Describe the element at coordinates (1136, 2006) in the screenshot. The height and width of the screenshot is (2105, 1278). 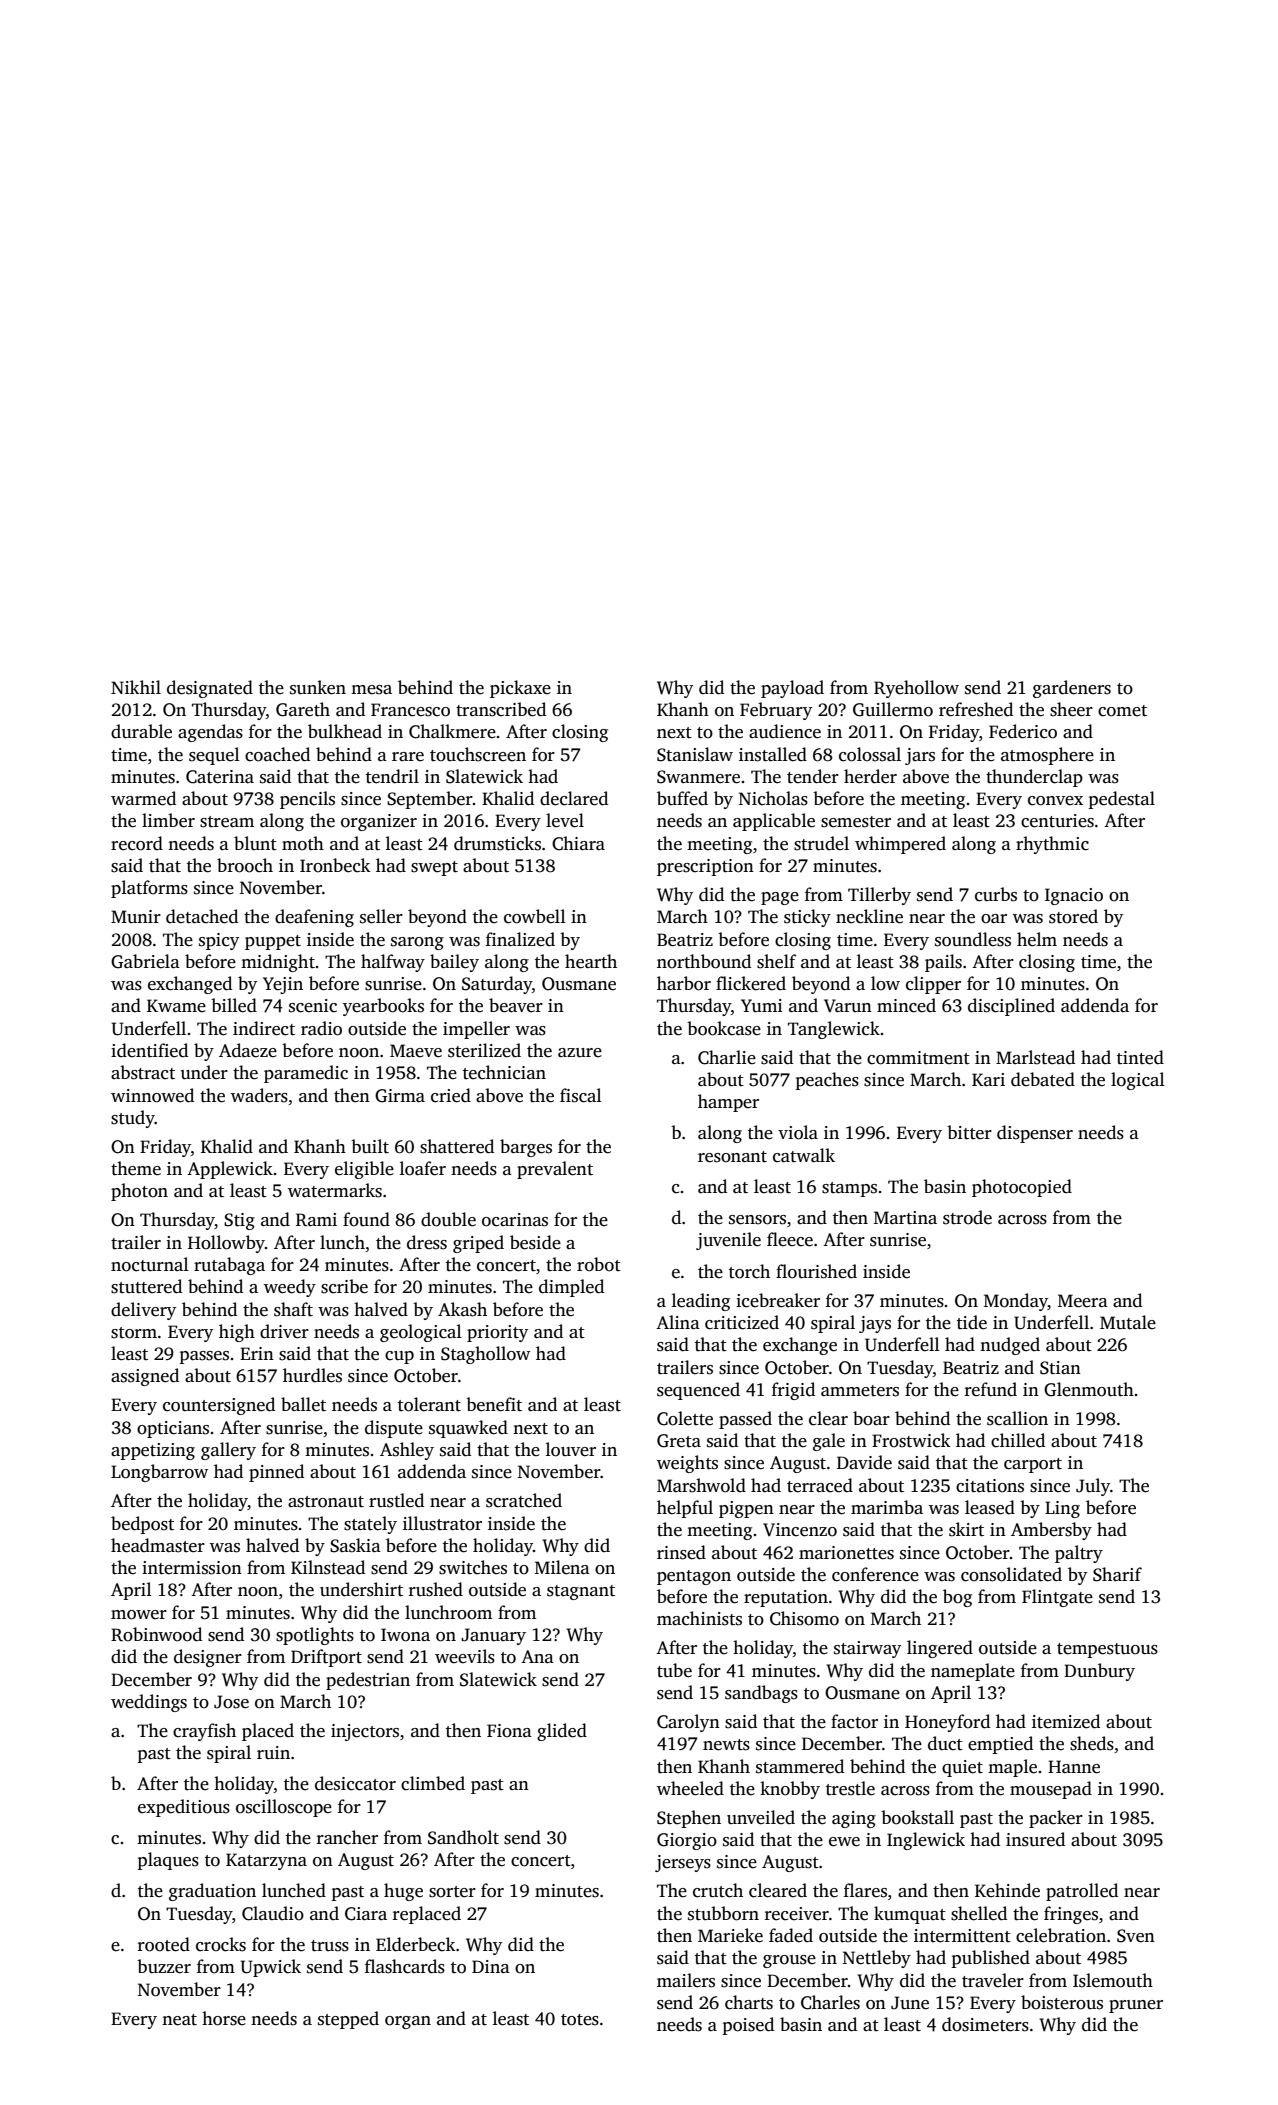
I see `pruner` at that location.
